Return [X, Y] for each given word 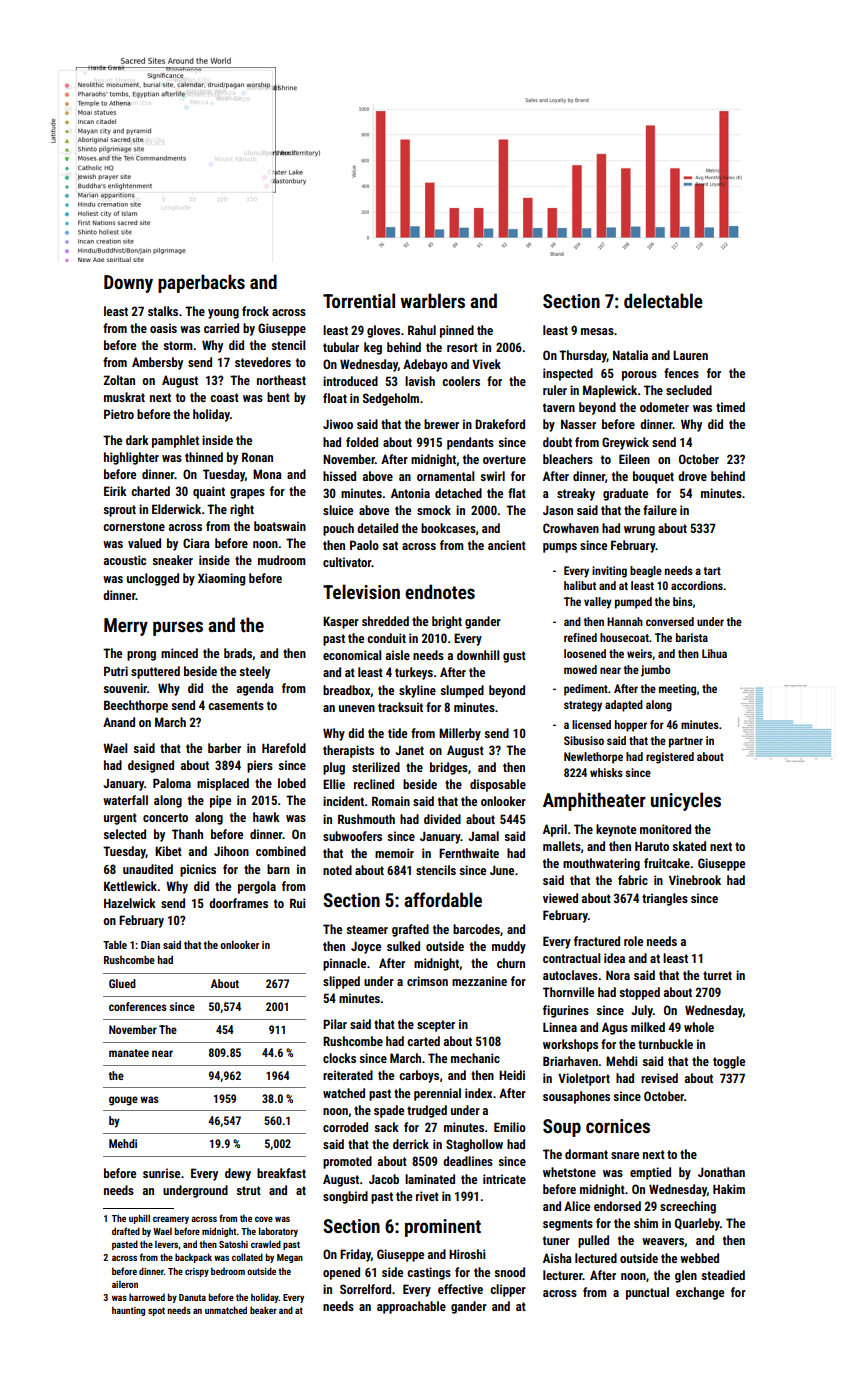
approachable [411, 1307]
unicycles [686, 801]
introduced [350, 381]
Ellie [334, 784]
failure [660, 510]
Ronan [257, 457]
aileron [125, 1284]
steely [254, 672]
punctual [647, 1293]
